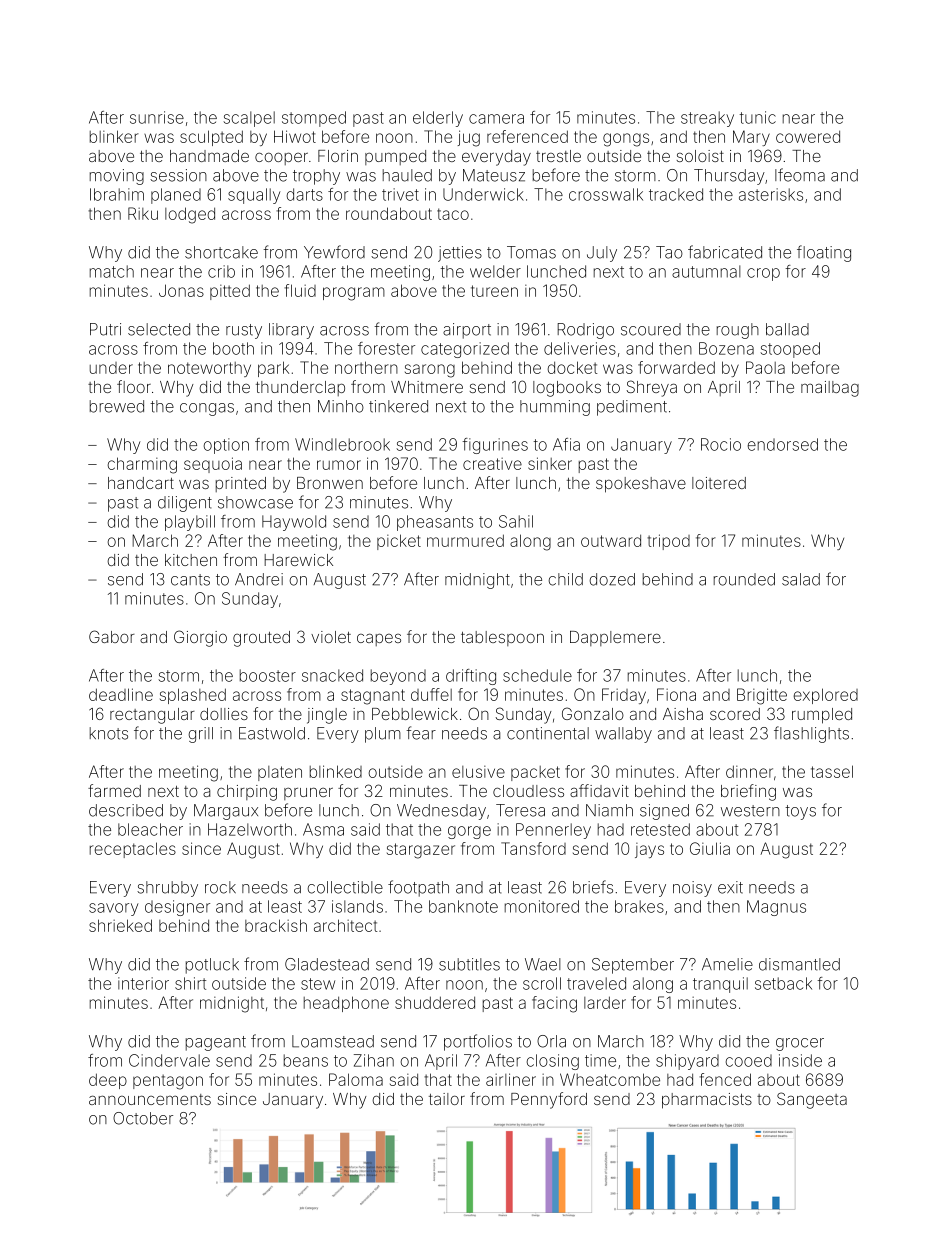  Describe the element at coordinates (469, 138) in the document. I see `jug` at that location.
